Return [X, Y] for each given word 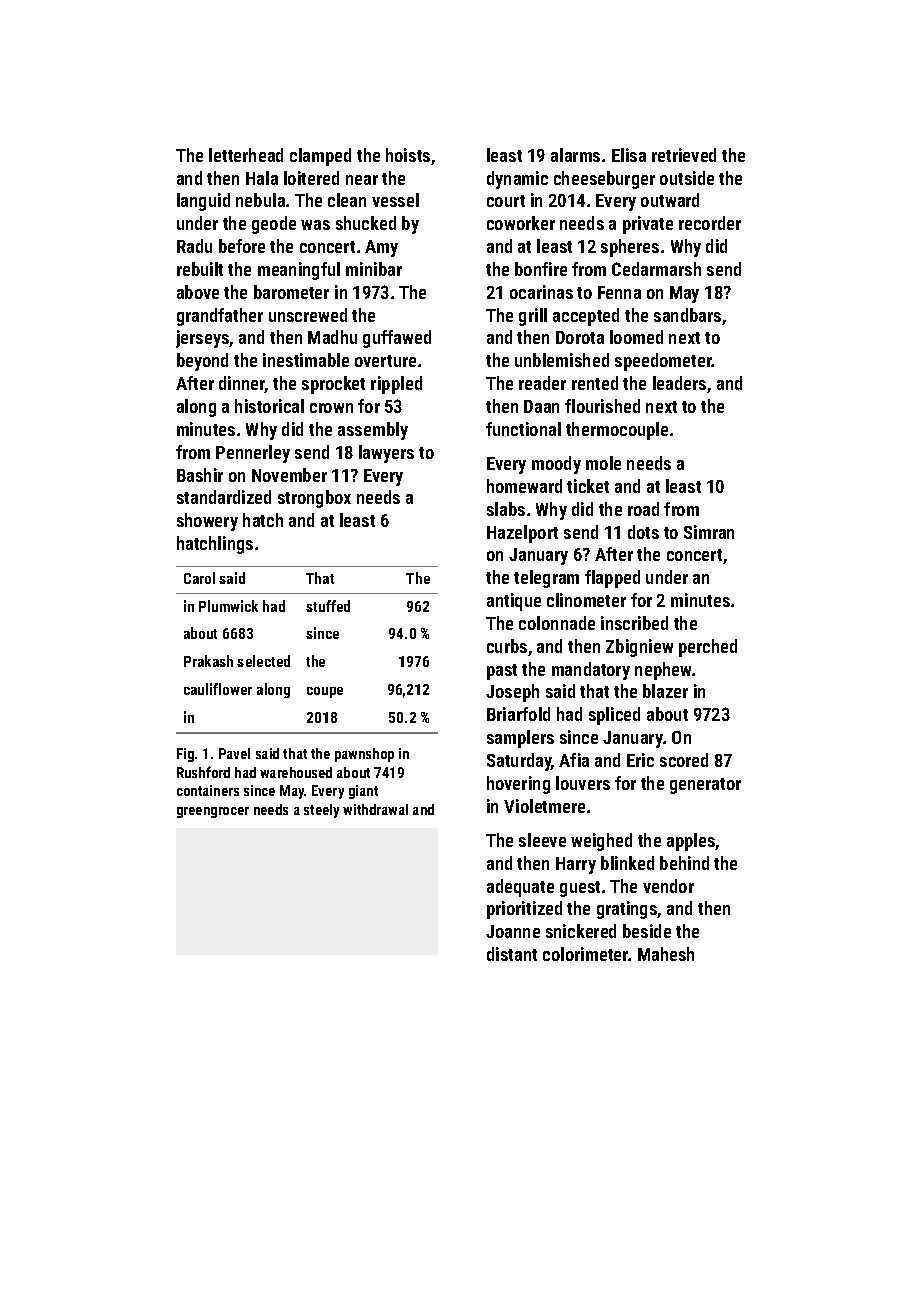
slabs [506, 509]
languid [203, 202]
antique [514, 602]
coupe [325, 692]
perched [708, 648]
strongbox [314, 499]
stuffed [328, 606]
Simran [709, 532]
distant [512, 954]
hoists [408, 155]
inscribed [634, 623]
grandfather [220, 317]
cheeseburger [604, 180]
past [502, 672]
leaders [679, 383]
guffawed [397, 339]
